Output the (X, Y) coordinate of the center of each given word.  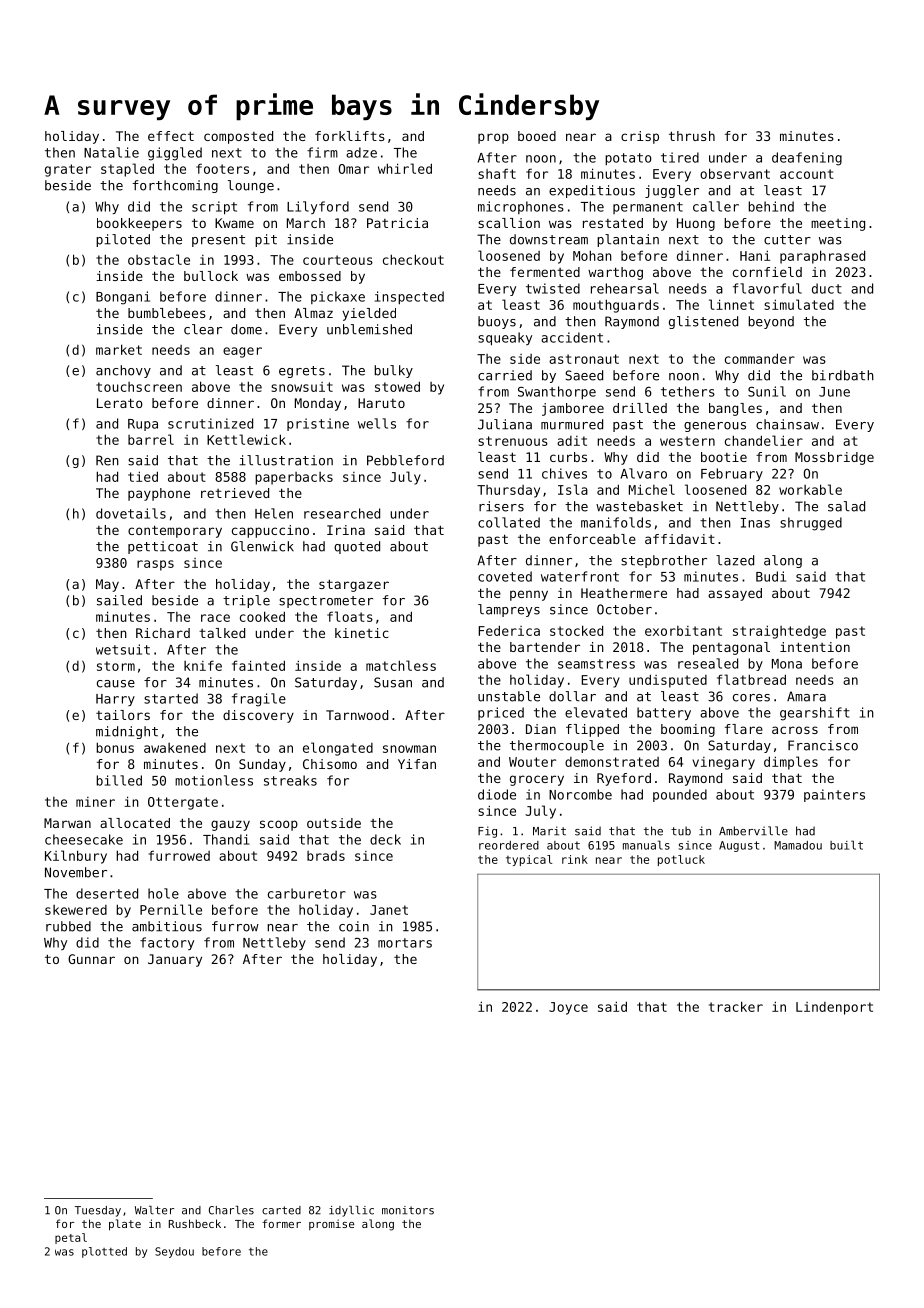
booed (537, 136)
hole (163, 893)
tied (143, 476)
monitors (408, 1210)
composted (238, 137)
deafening (807, 159)
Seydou (174, 1252)
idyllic (351, 1211)
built (846, 845)
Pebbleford (405, 460)
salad (846, 506)
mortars (405, 943)
